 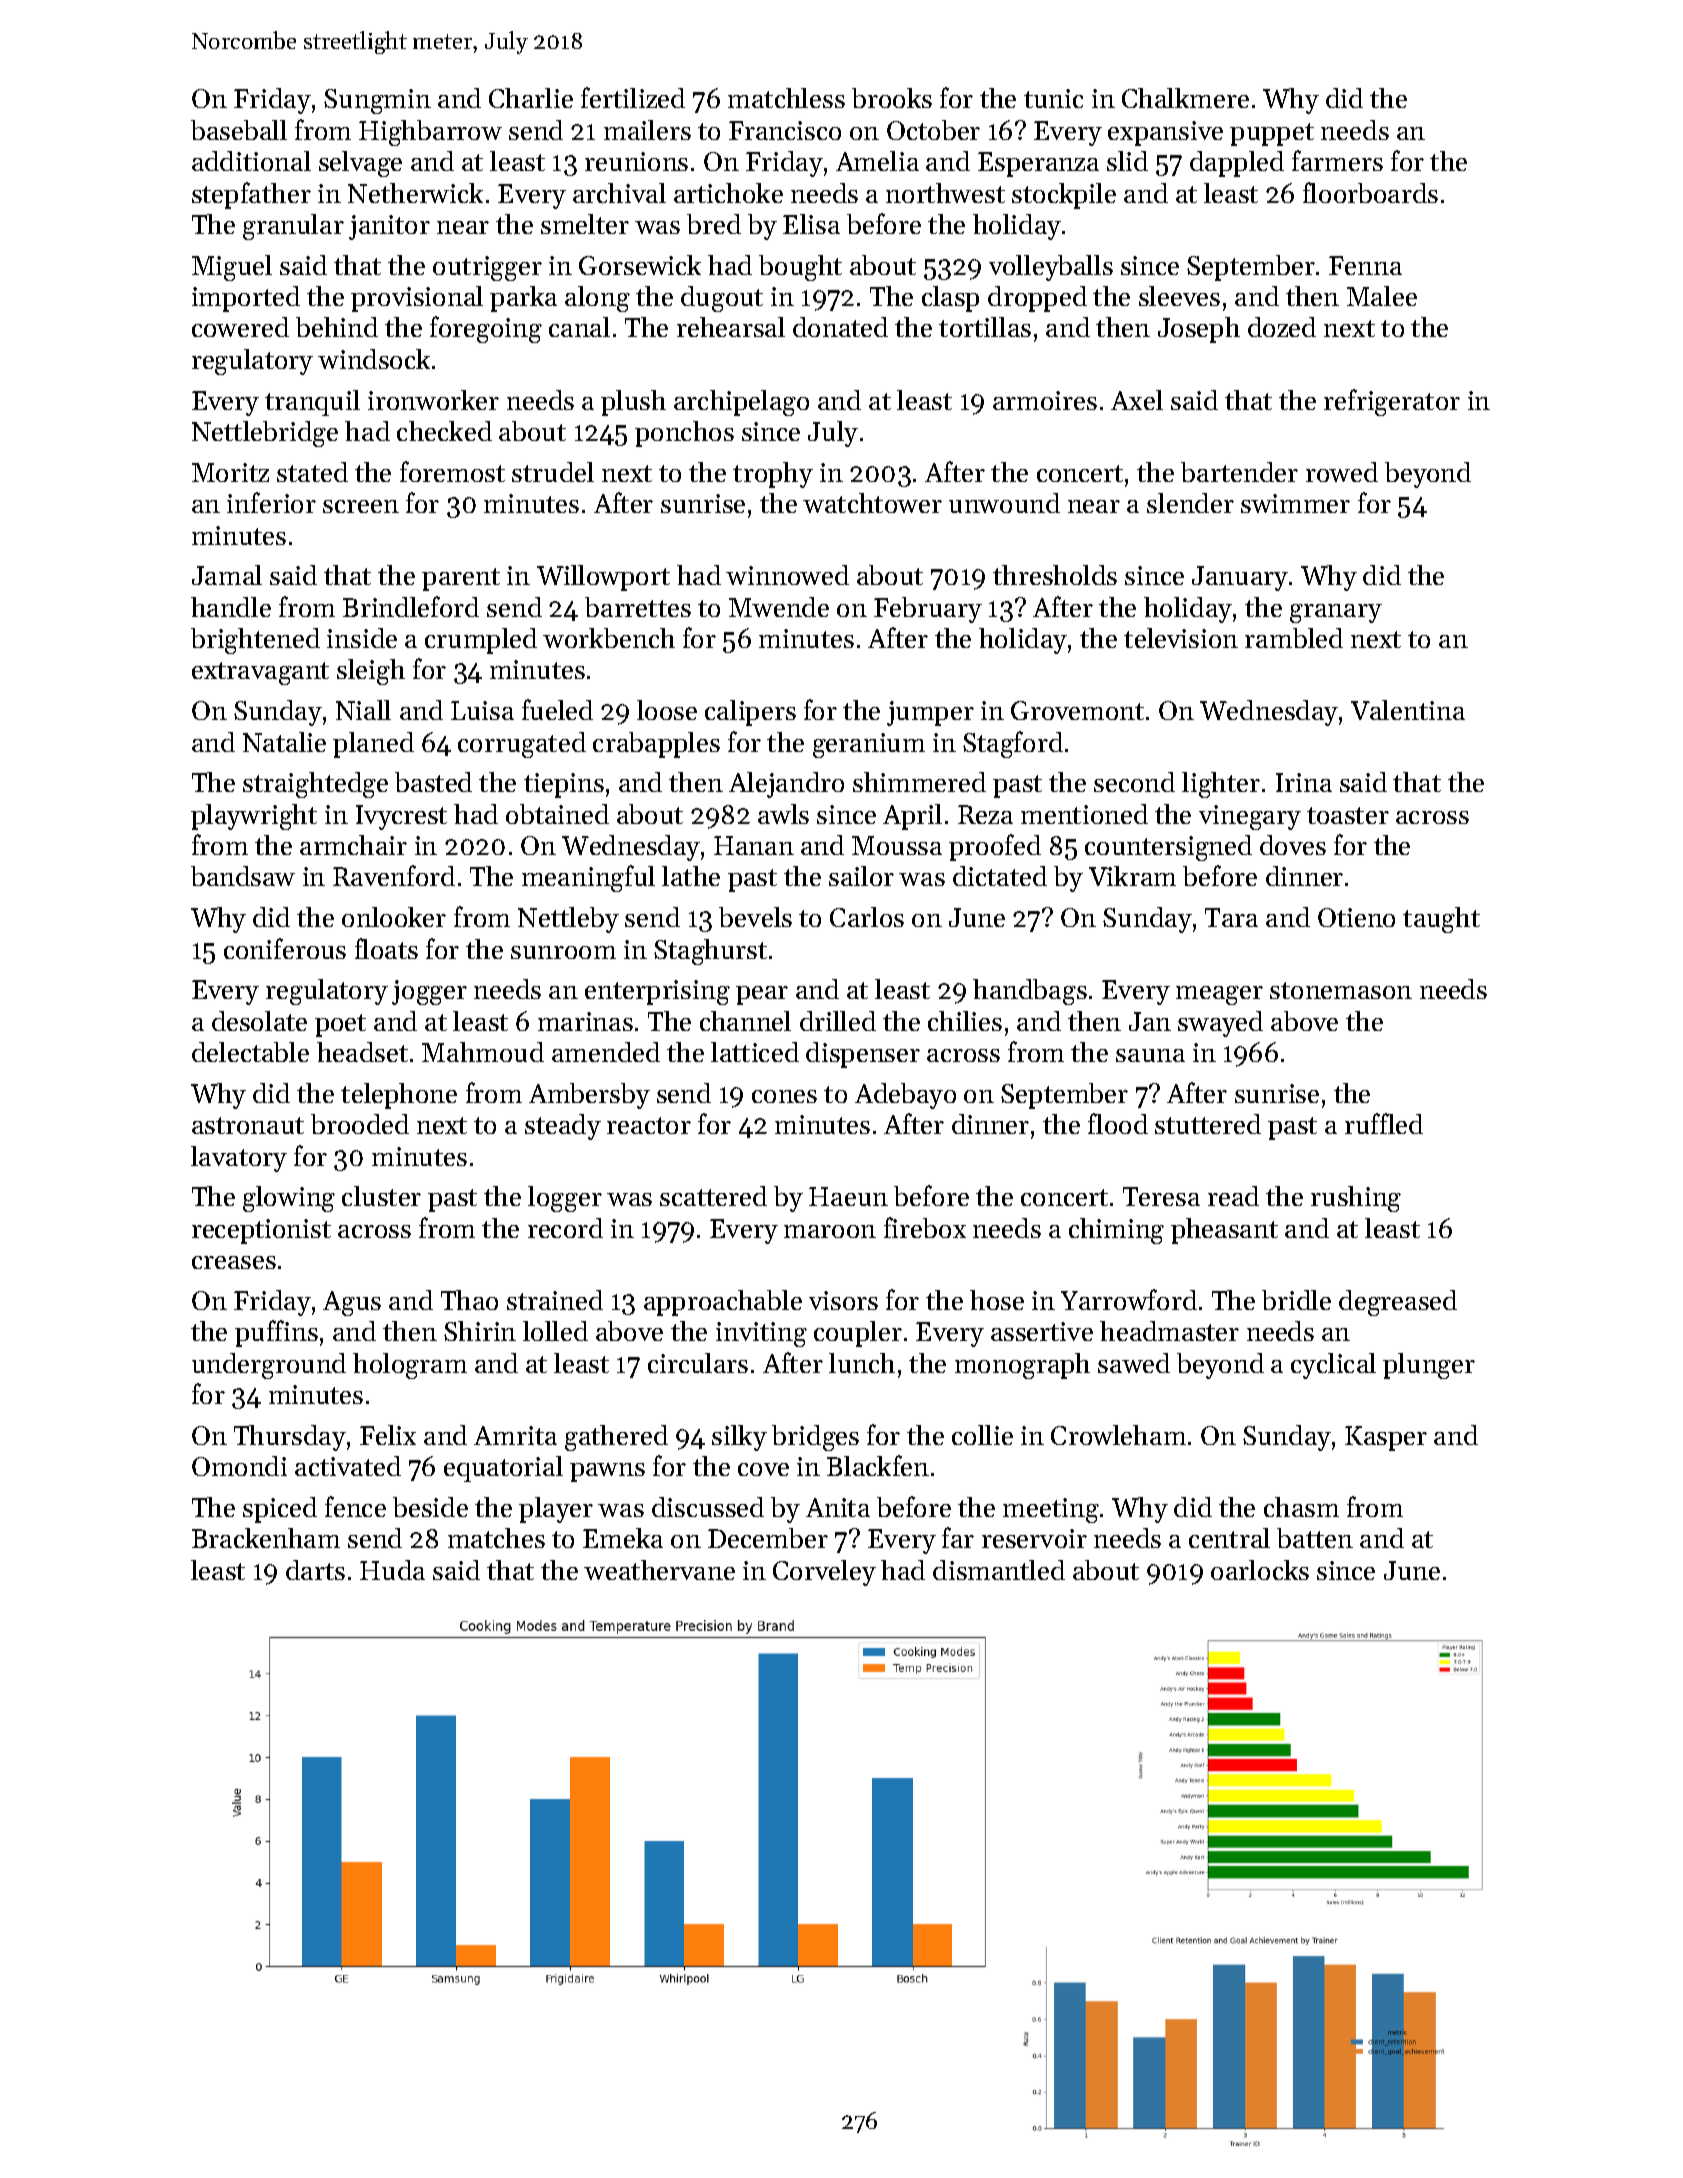 What do you see at coordinates (1386, 1438) in the screenshot?
I see `Kasper` at bounding box center [1386, 1438].
